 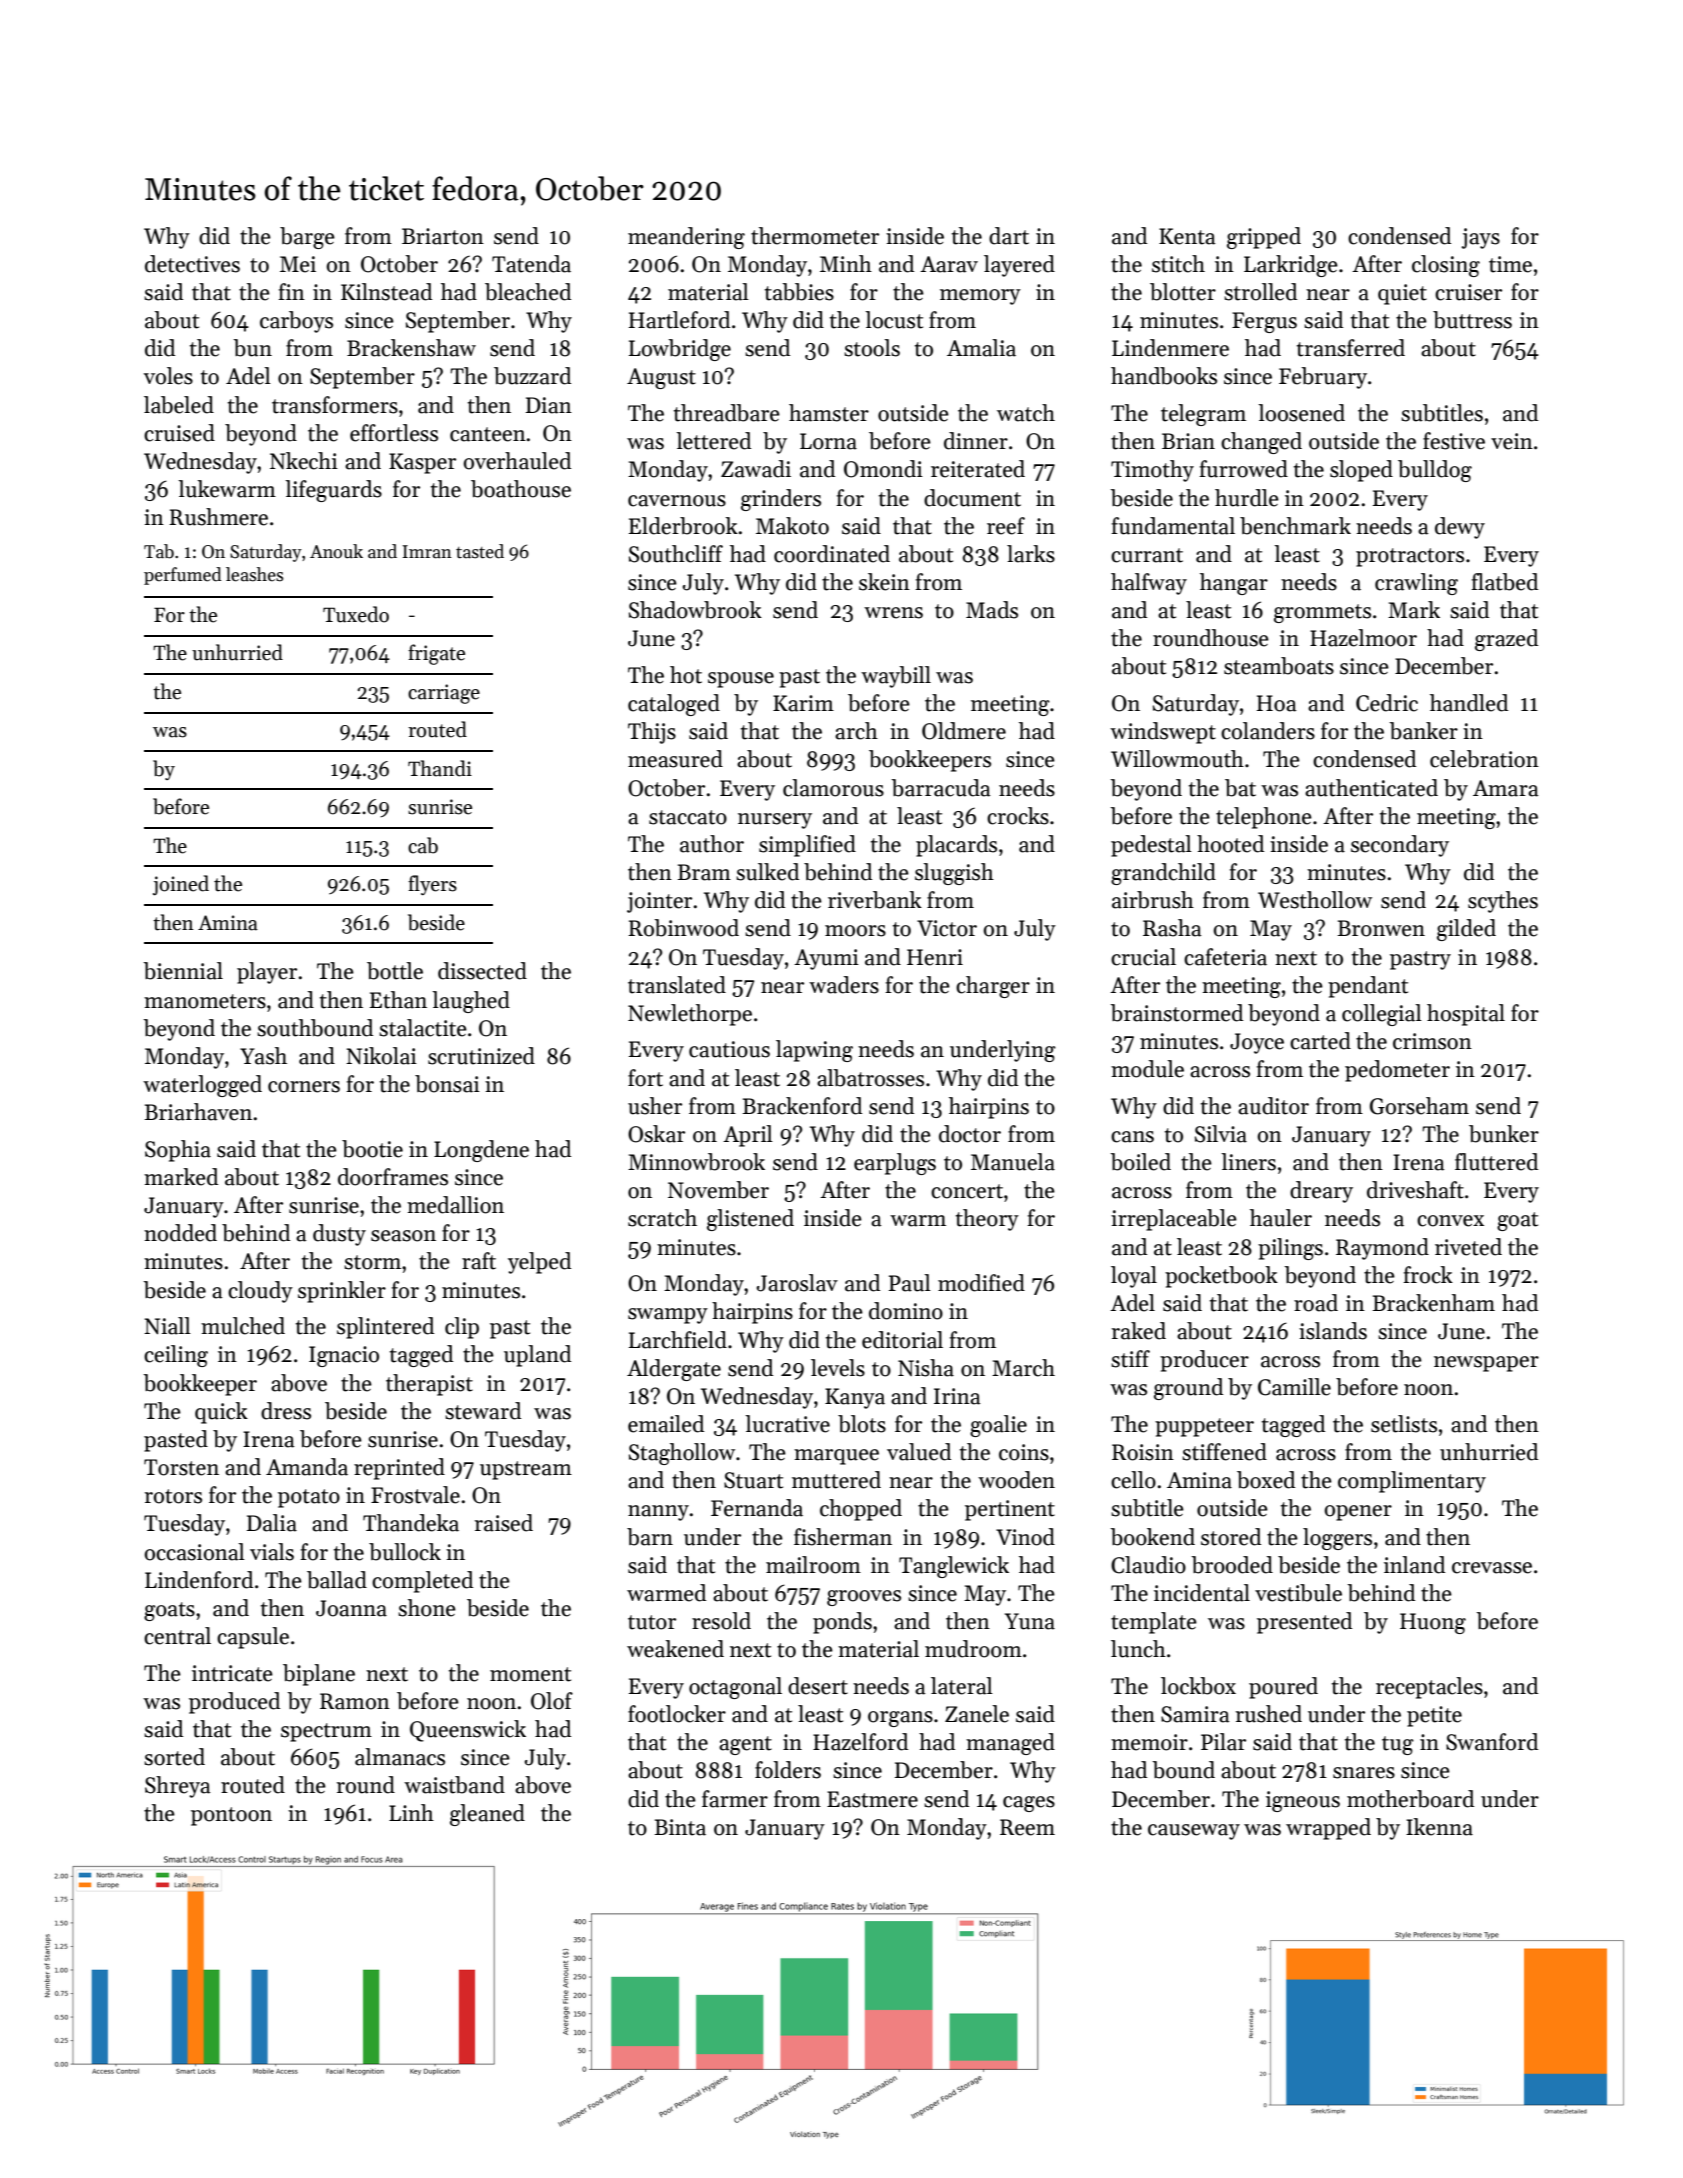 I want to click on pontoon, so click(x=231, y=1816).
